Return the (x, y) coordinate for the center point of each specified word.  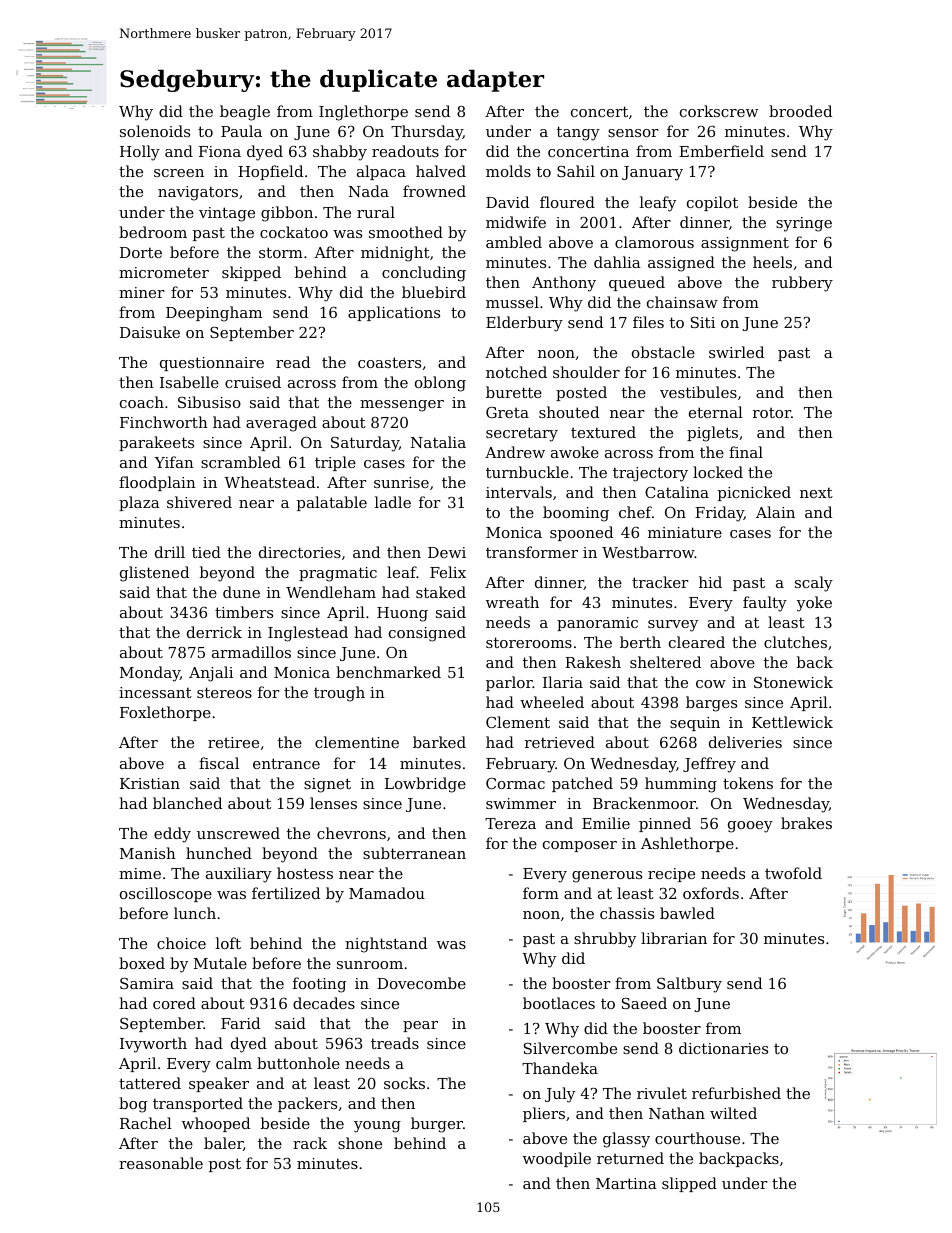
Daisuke (150, 332)
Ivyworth (153, 1045)
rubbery (802, 284)
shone (360, 1143)
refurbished (736, 1093)
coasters (389, 362)
